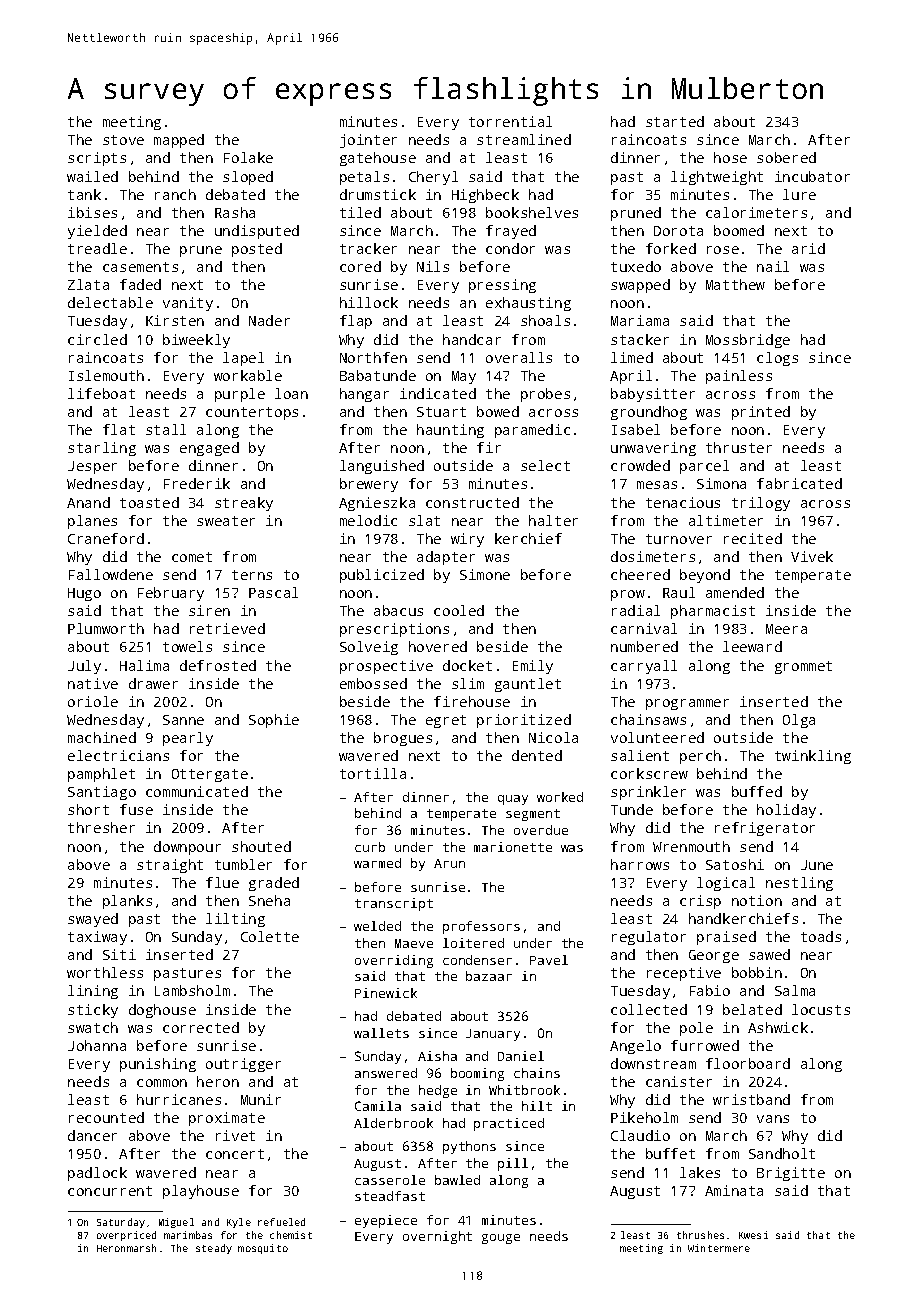  Describe the element at coordinates (653, 556) in the screenshot. I see `dosimeters` at that location.
